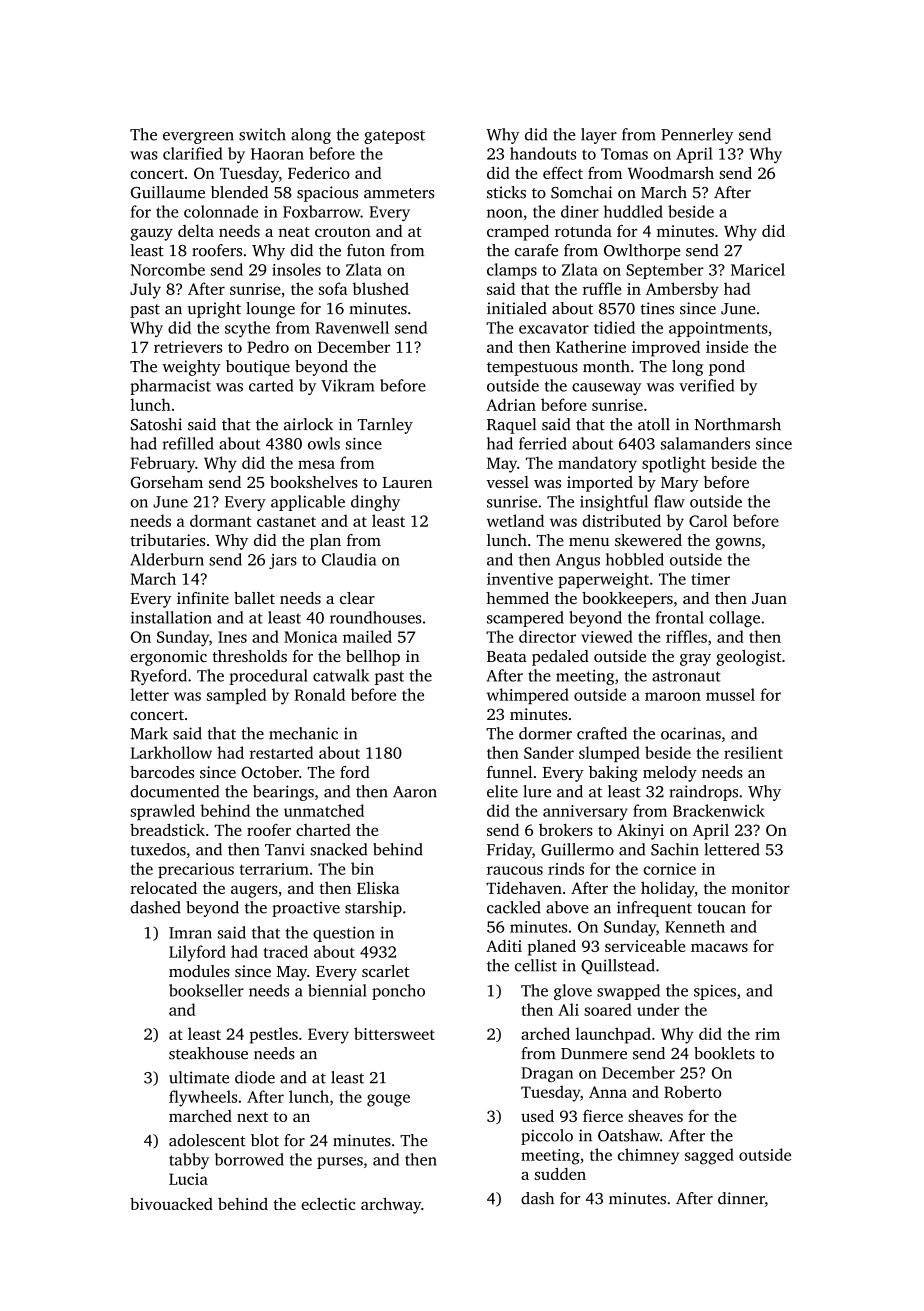 This image has height=1311, width=924. Describe the element at coordinates (506, 192) in the image. I see `sticks` at that location.
